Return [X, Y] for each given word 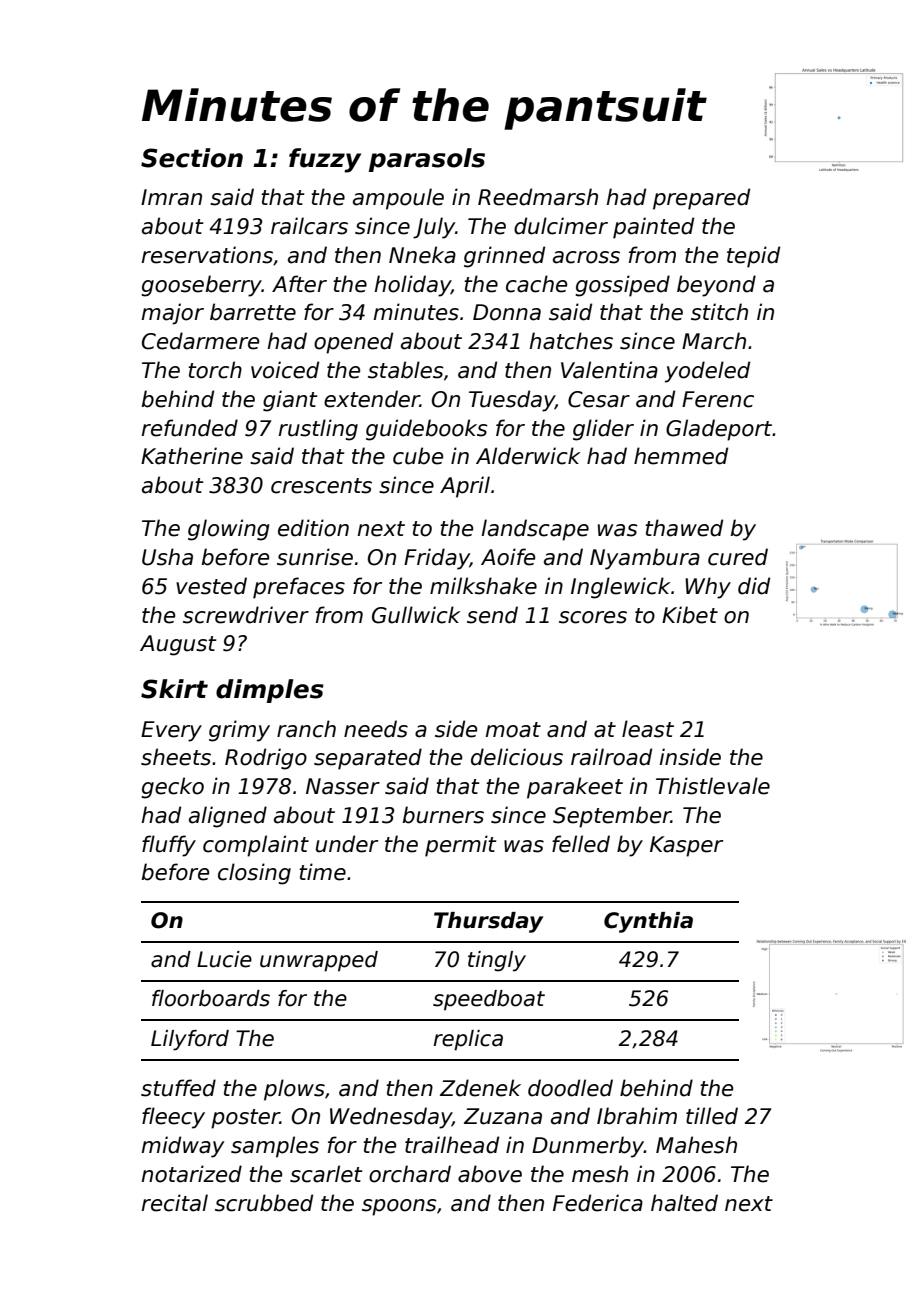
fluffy [169, 846]
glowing [228, 530]
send [492, 615]
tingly [497, 961]
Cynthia [648, 922]
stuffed [178, 1088]
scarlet [326, 1174]
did [754, 586]
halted [684, 1203]
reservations [207, 255]
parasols [427, 160]
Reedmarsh [538, 197]
